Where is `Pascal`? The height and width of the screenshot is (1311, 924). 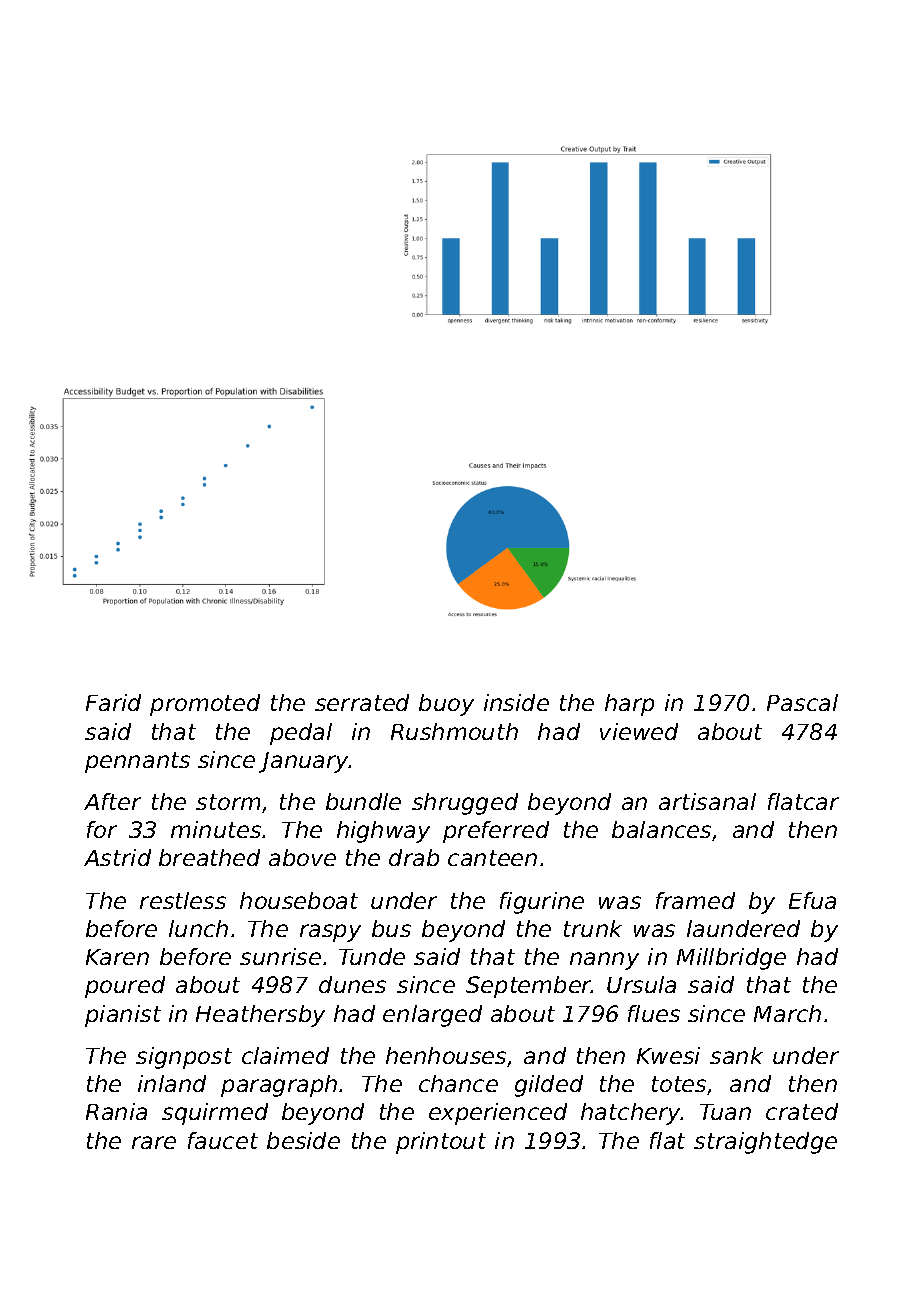 Pascal is located at coordinates (802, 702).
